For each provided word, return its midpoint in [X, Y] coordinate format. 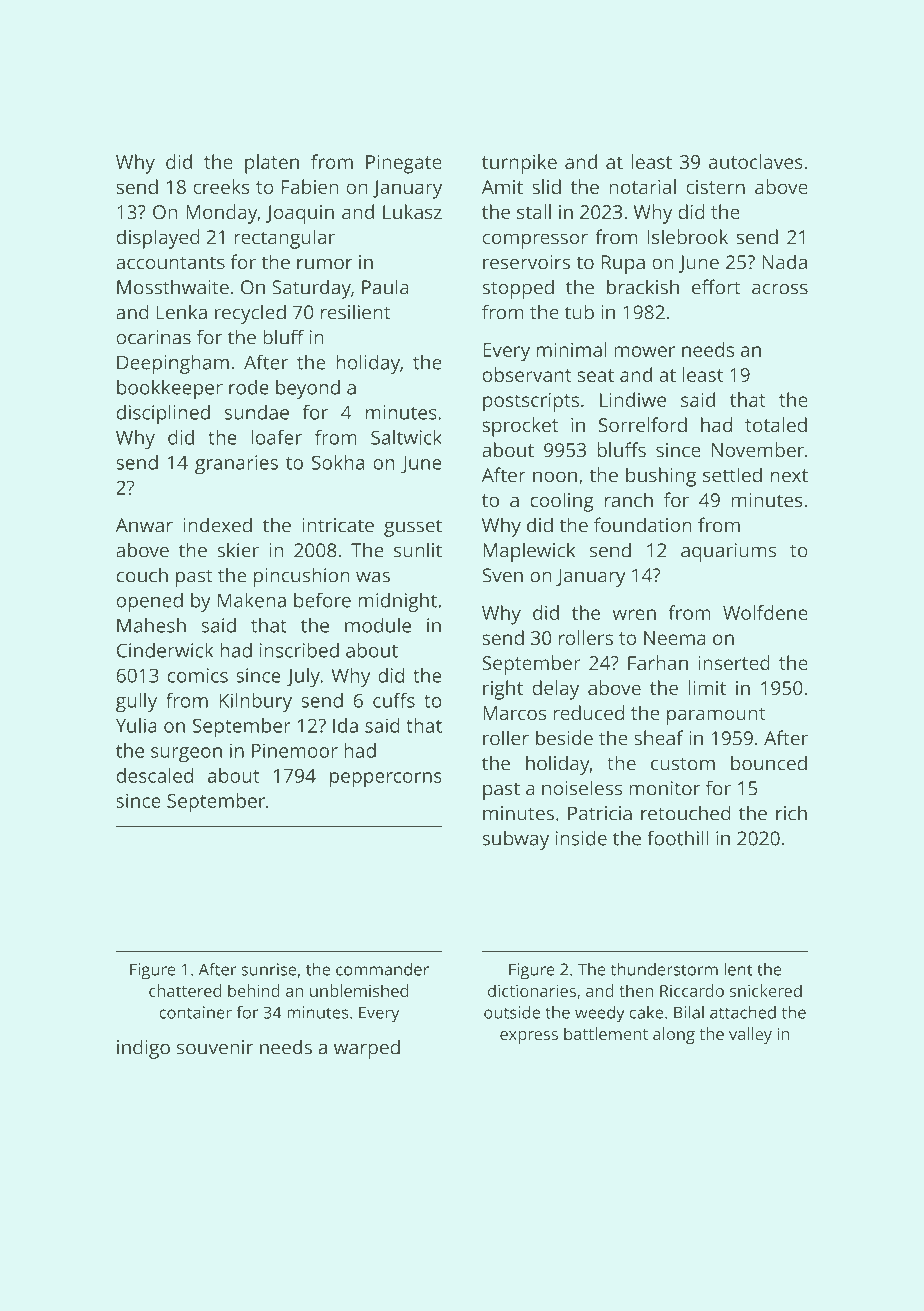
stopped [518, 289]
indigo [143, 1049]
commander [382, 969]
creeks [221, 186]
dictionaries [532, 990]
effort [716, 287]
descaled [154, 775]
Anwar [144, 525]
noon [555, 477]
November [758, 449]
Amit [502, 187]
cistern [715, 187]
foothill [677, 838]
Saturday [311, 289]
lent [738, 969]
